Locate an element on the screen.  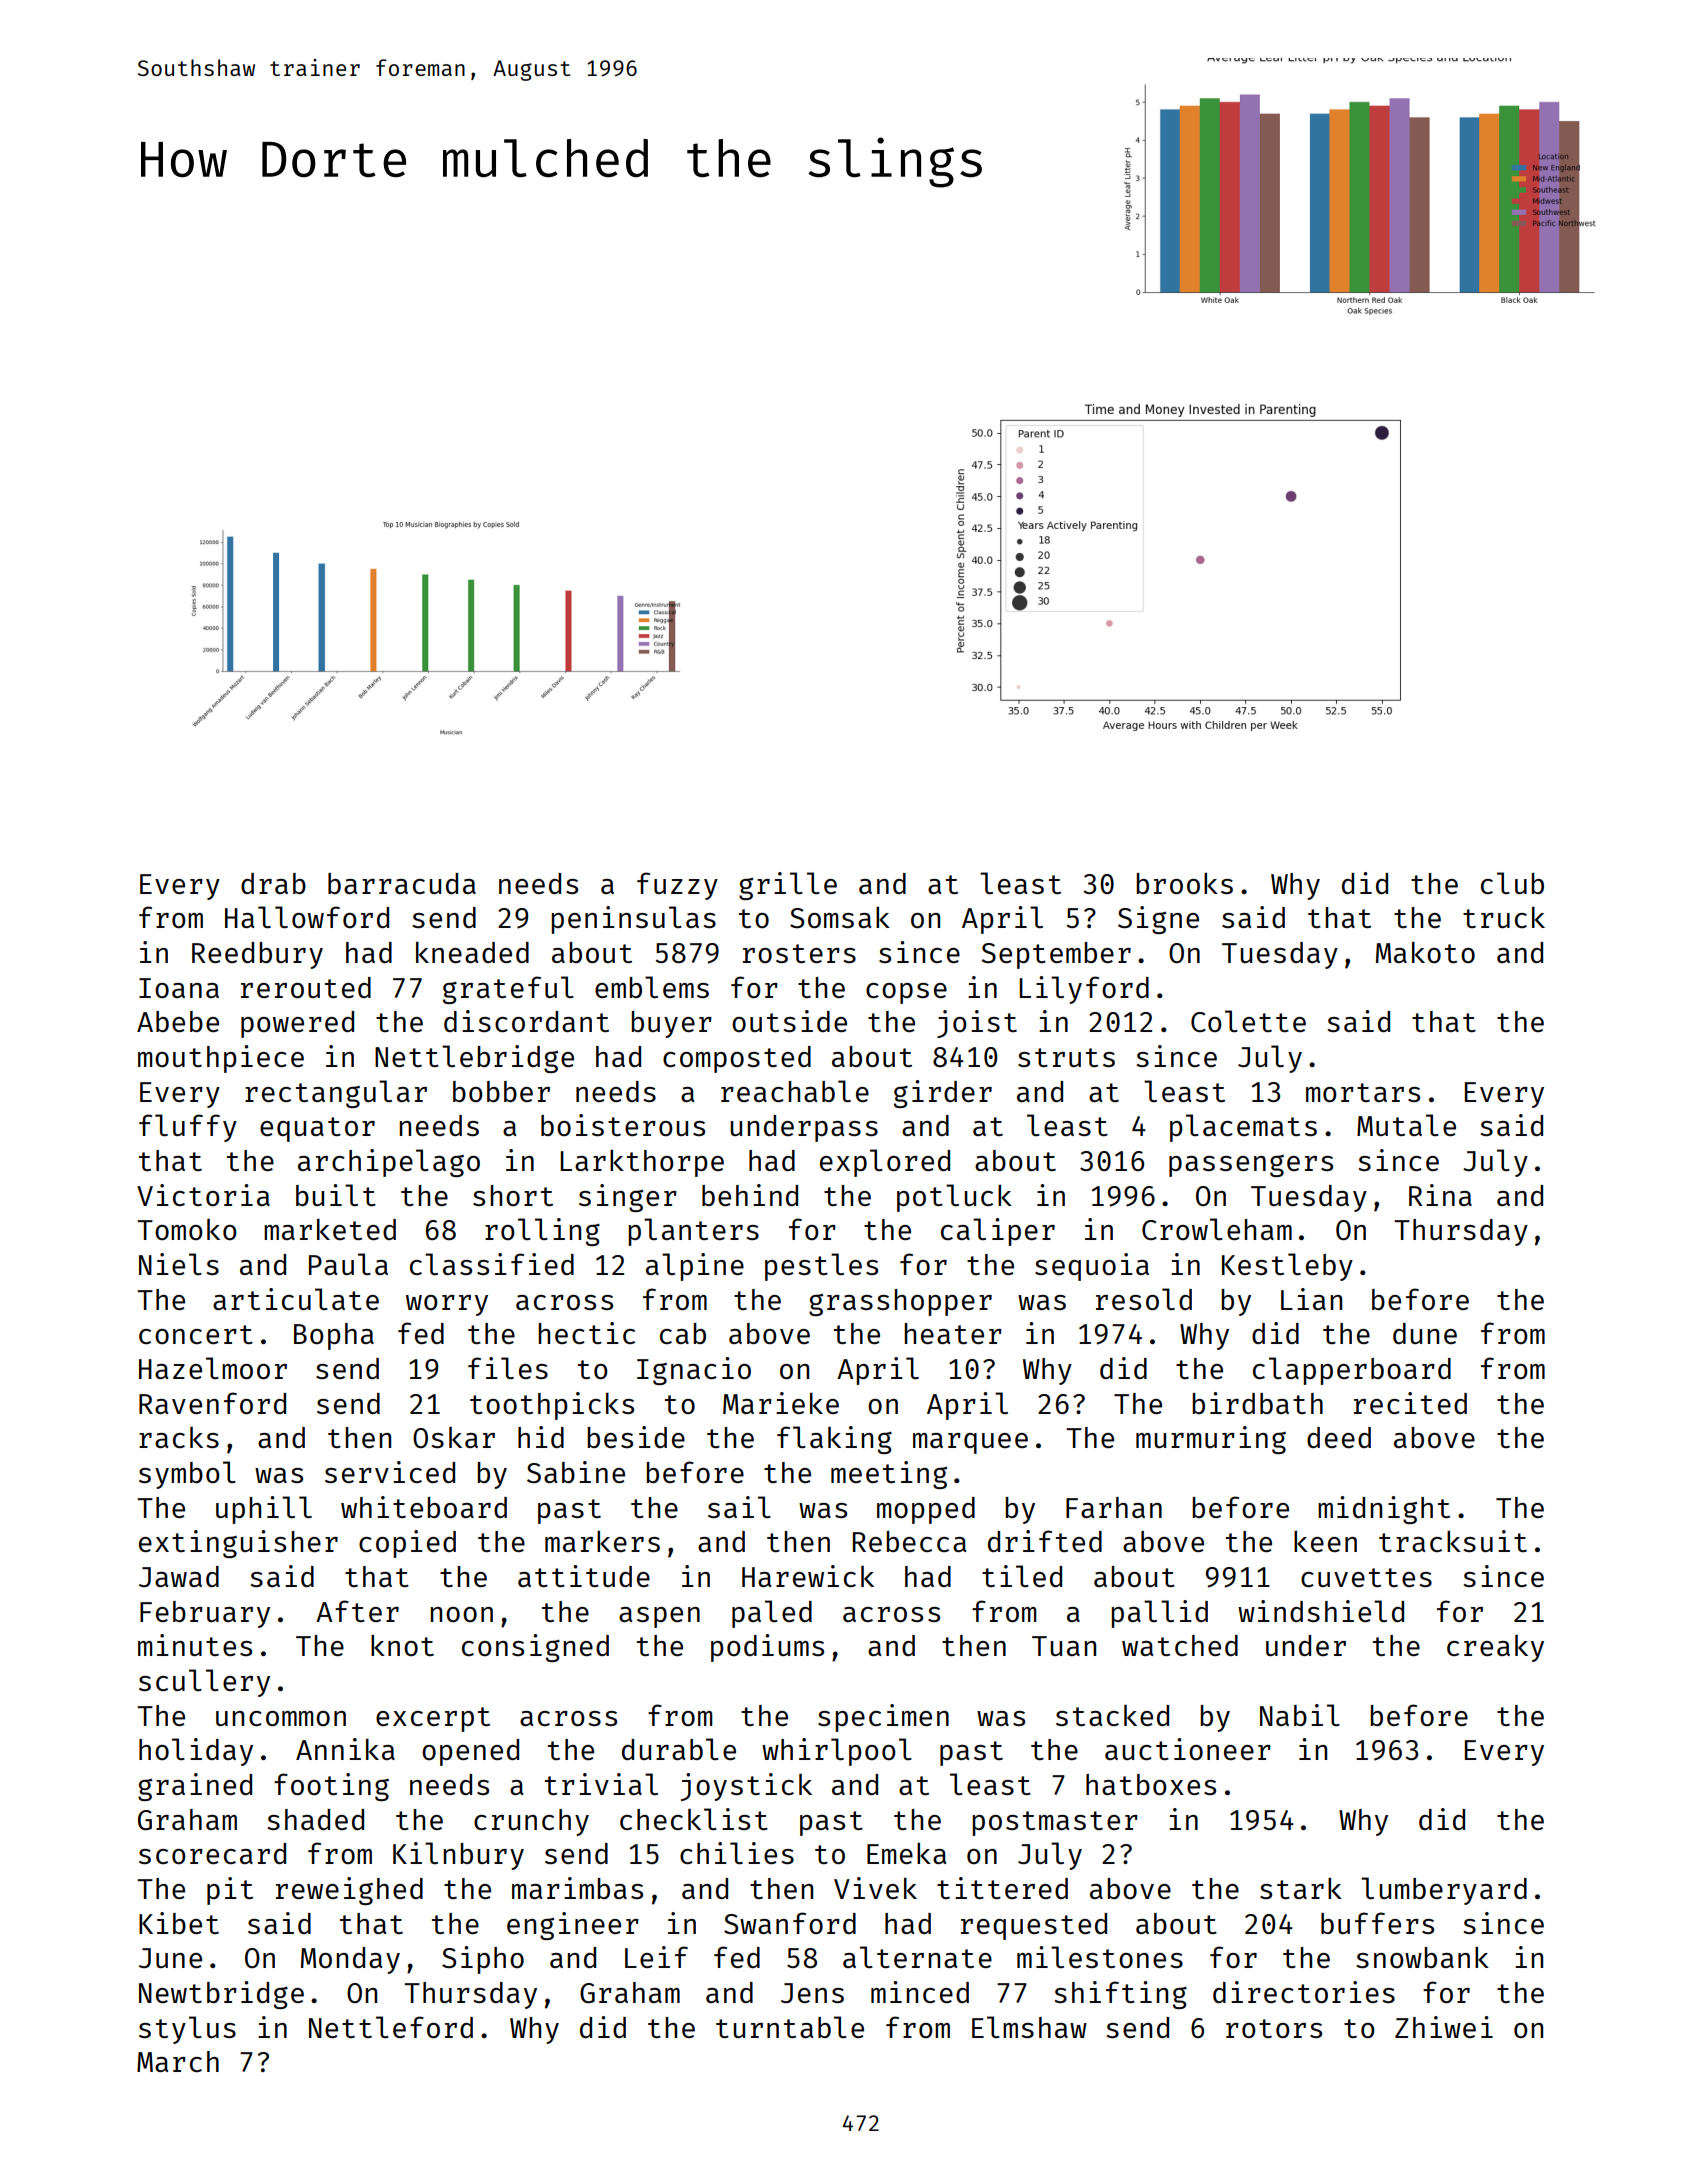
copied is located at coordinates (407, 1544).
